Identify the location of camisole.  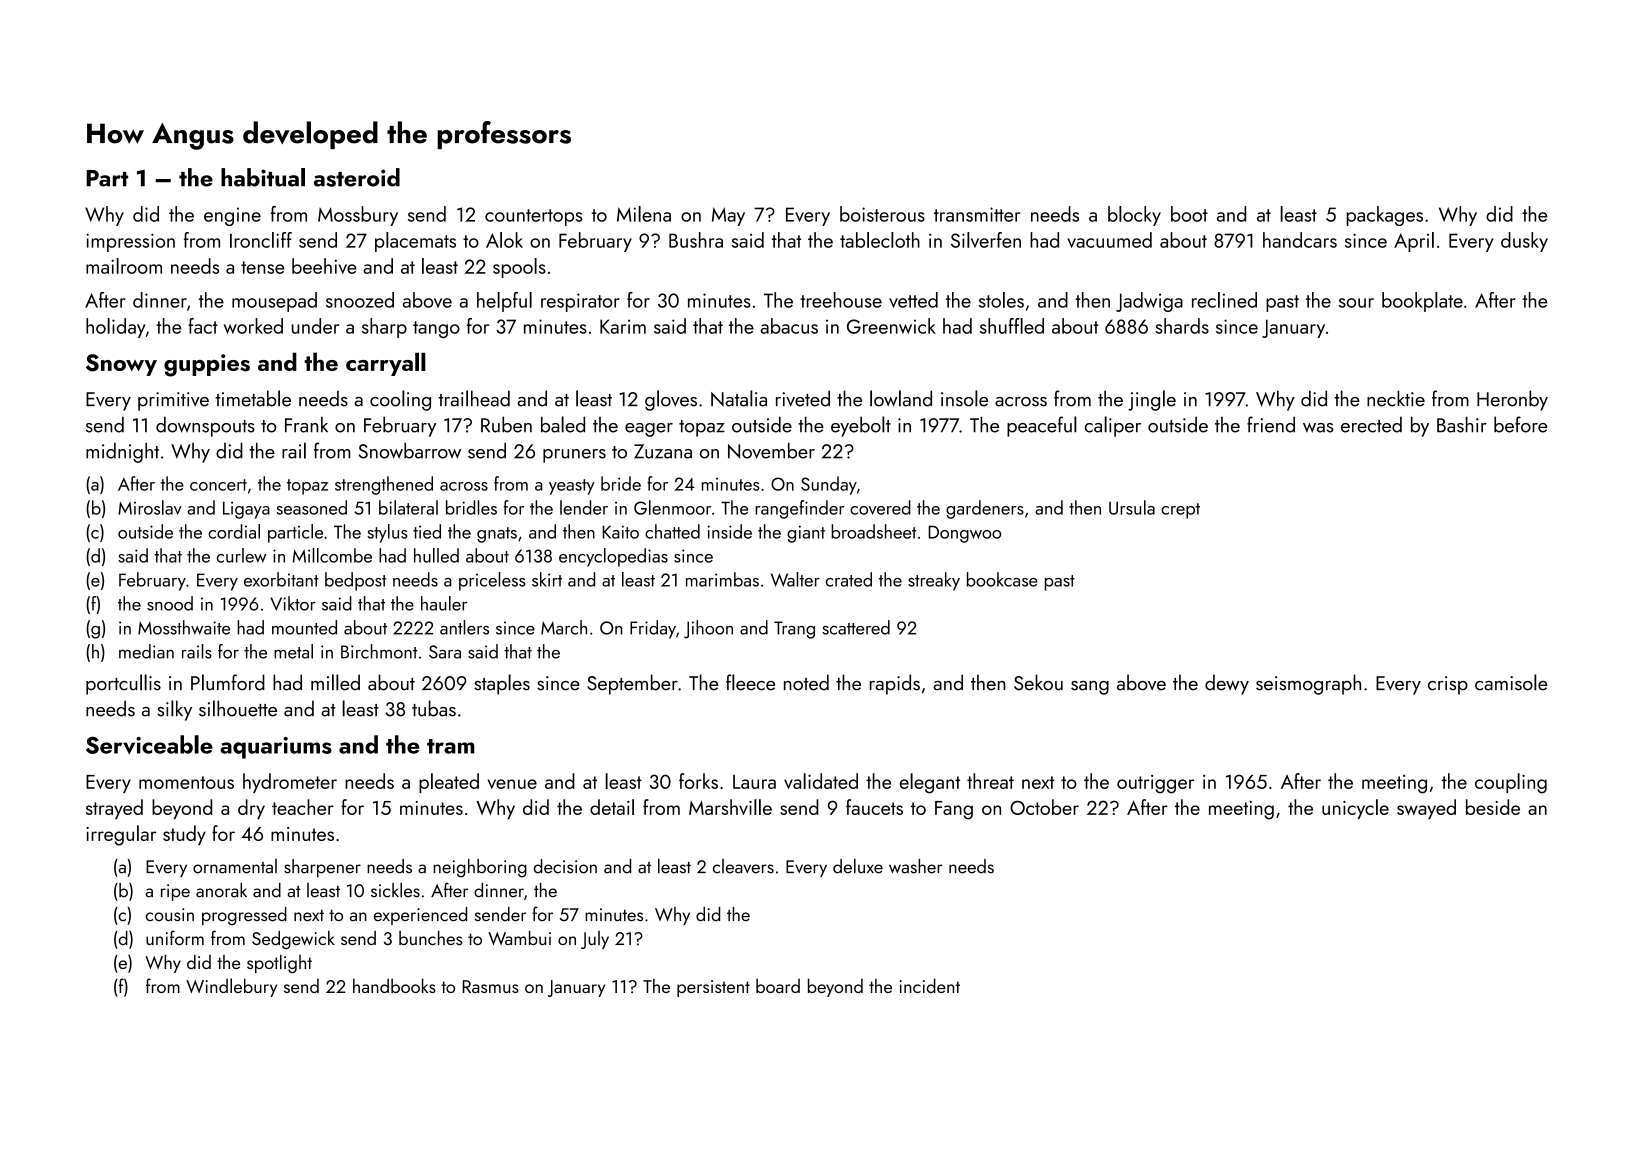
(1511, 682).
